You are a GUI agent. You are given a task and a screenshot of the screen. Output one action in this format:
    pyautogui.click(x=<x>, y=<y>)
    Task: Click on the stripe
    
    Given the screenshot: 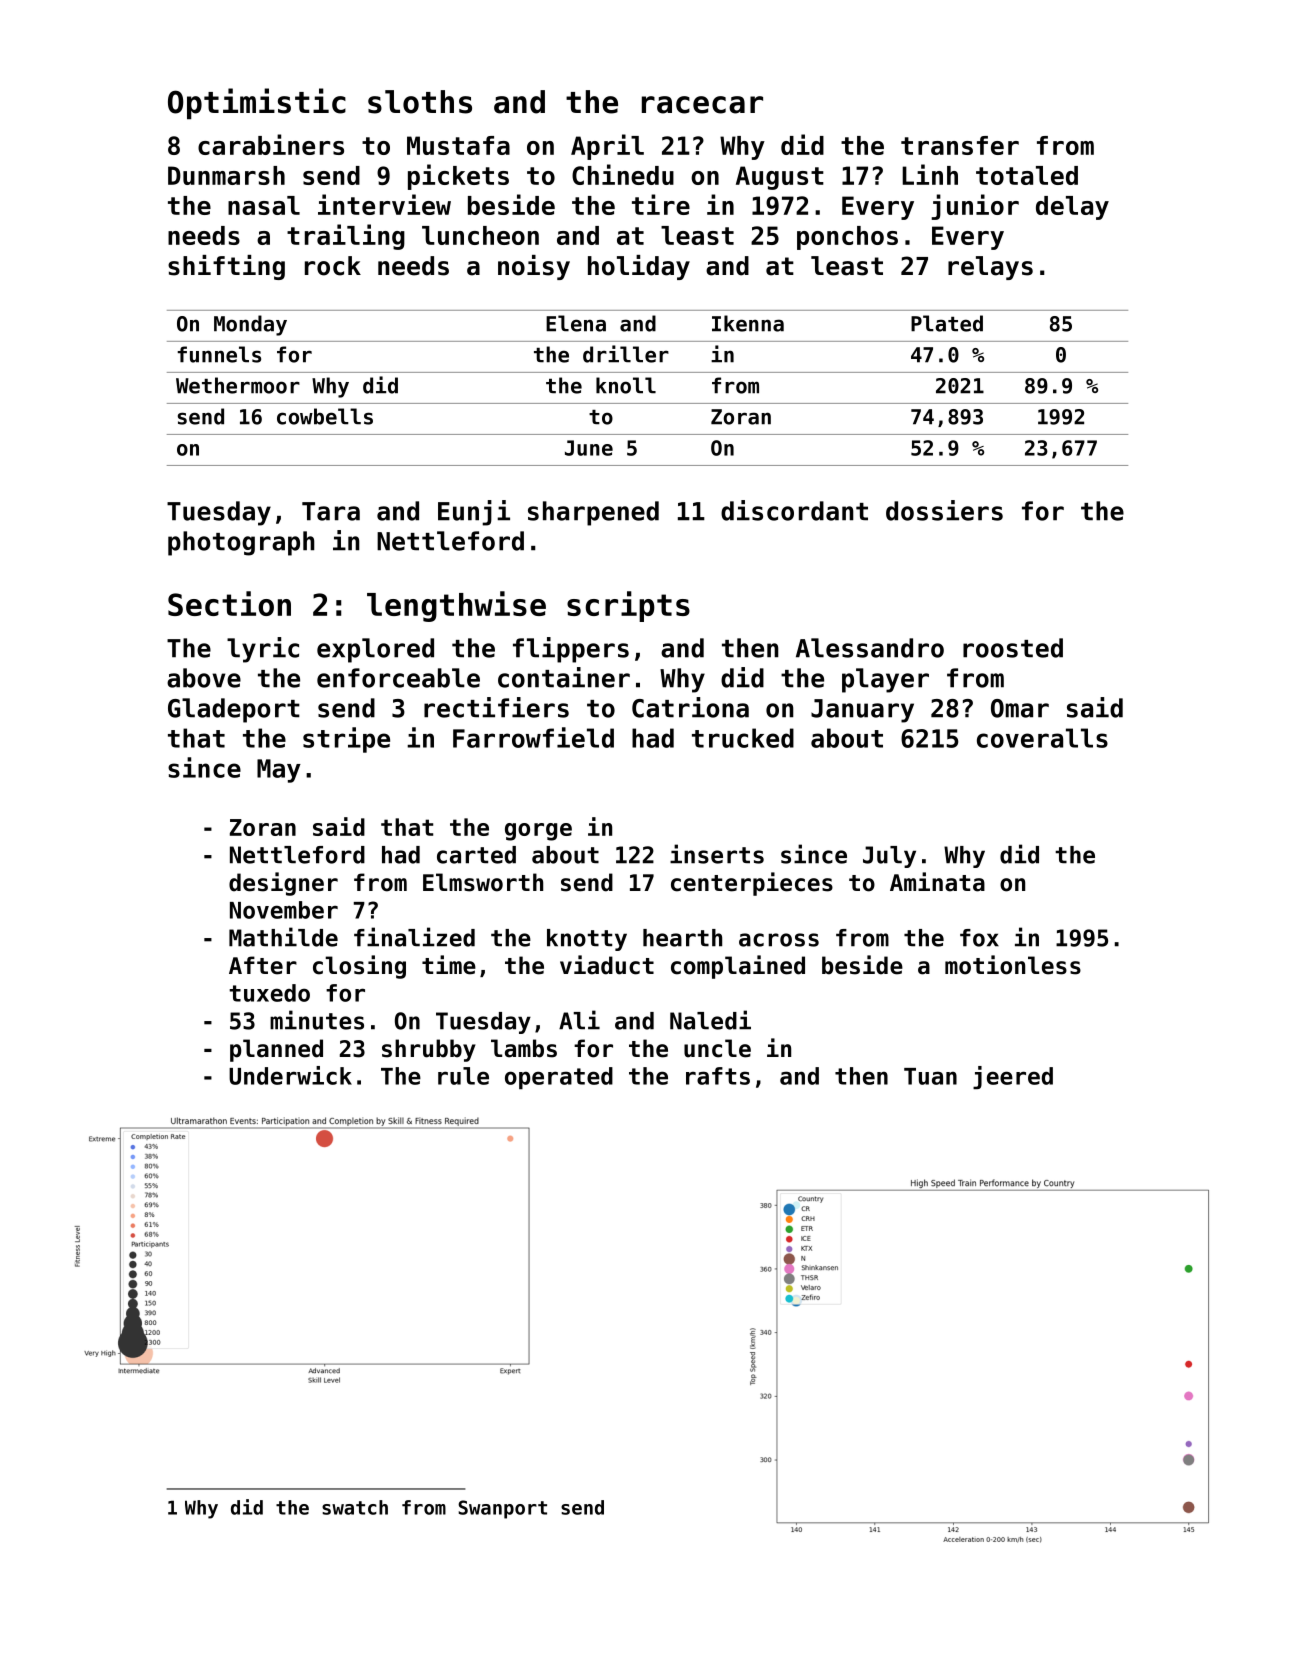 What is the action you would take?
    pyautogui.click(x=346, y=740)
